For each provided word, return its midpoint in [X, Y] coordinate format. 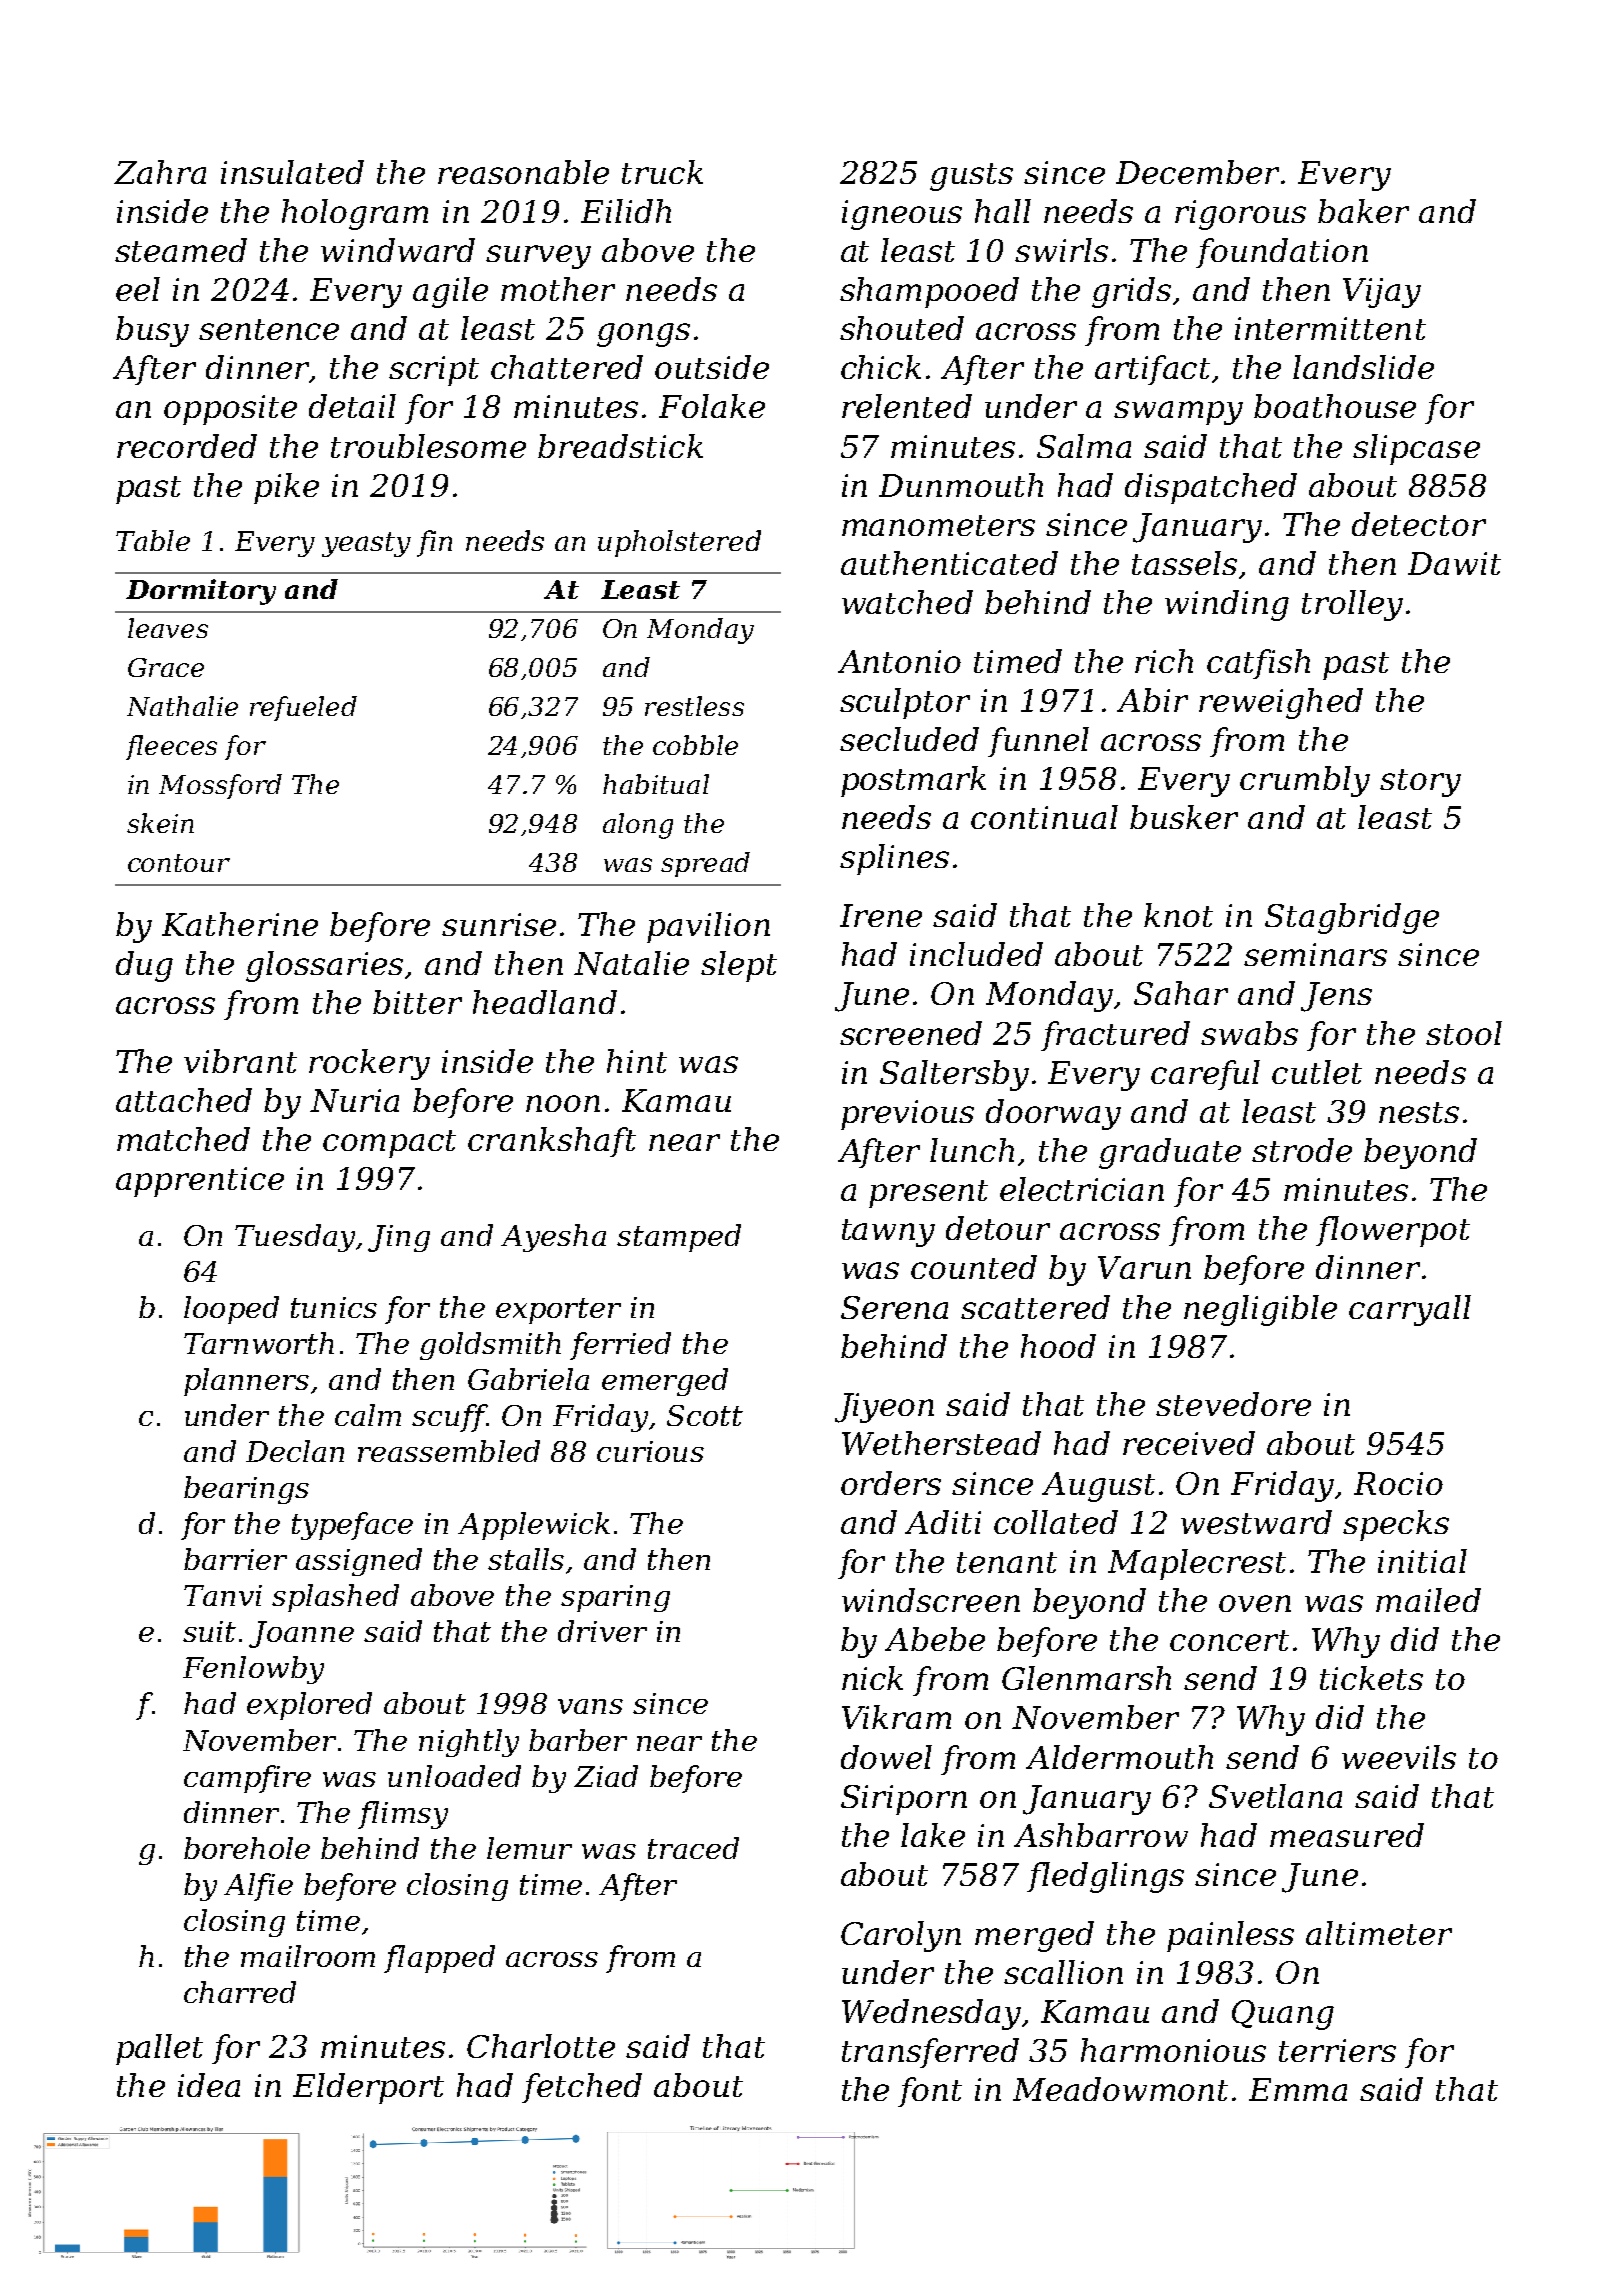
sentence [269, 329]
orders [891, 1483]
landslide [1363, 367]
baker [1363, 211]
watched [907, 602]
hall [1003, 211]
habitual [656, 784]
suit [209, 1631]
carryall [1410, 1310]
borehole [247, 1848]
